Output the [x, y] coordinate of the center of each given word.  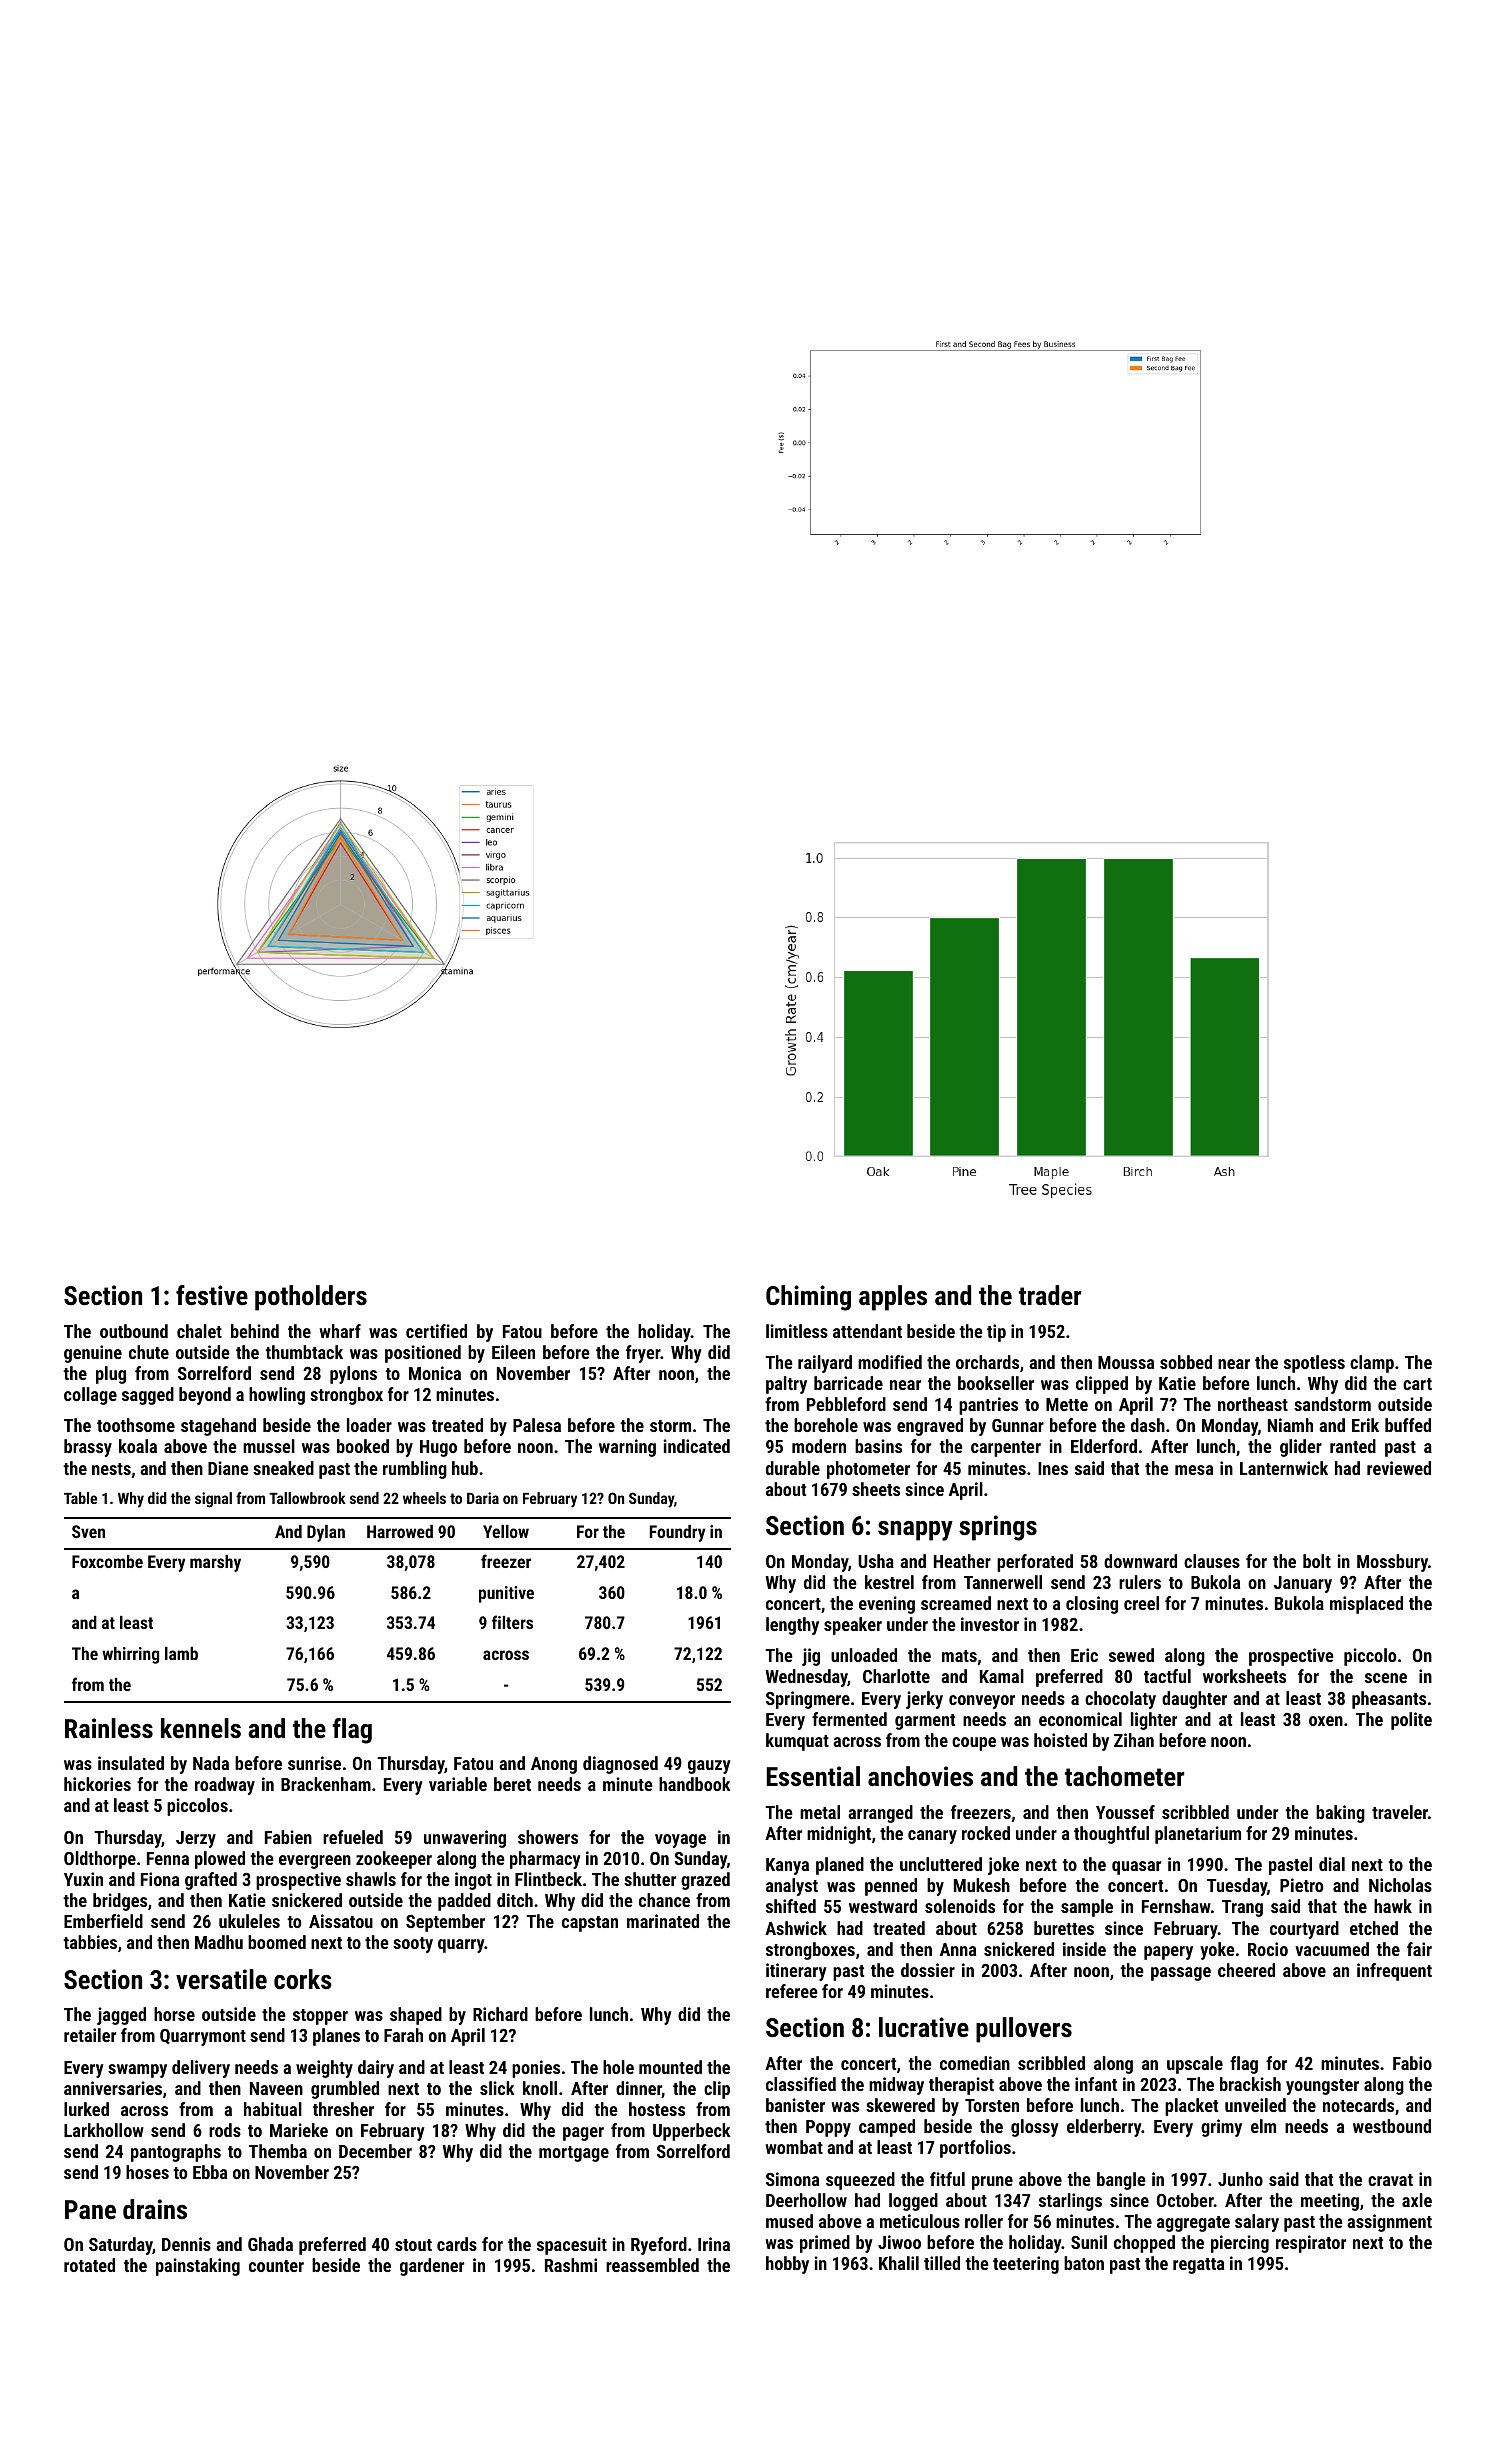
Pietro [1301, 1885]
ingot [473, 1881]
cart [1417, 1384]
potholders [311, 1298]
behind [255, 1331]
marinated [663, 1921]
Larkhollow [104, 2130]
